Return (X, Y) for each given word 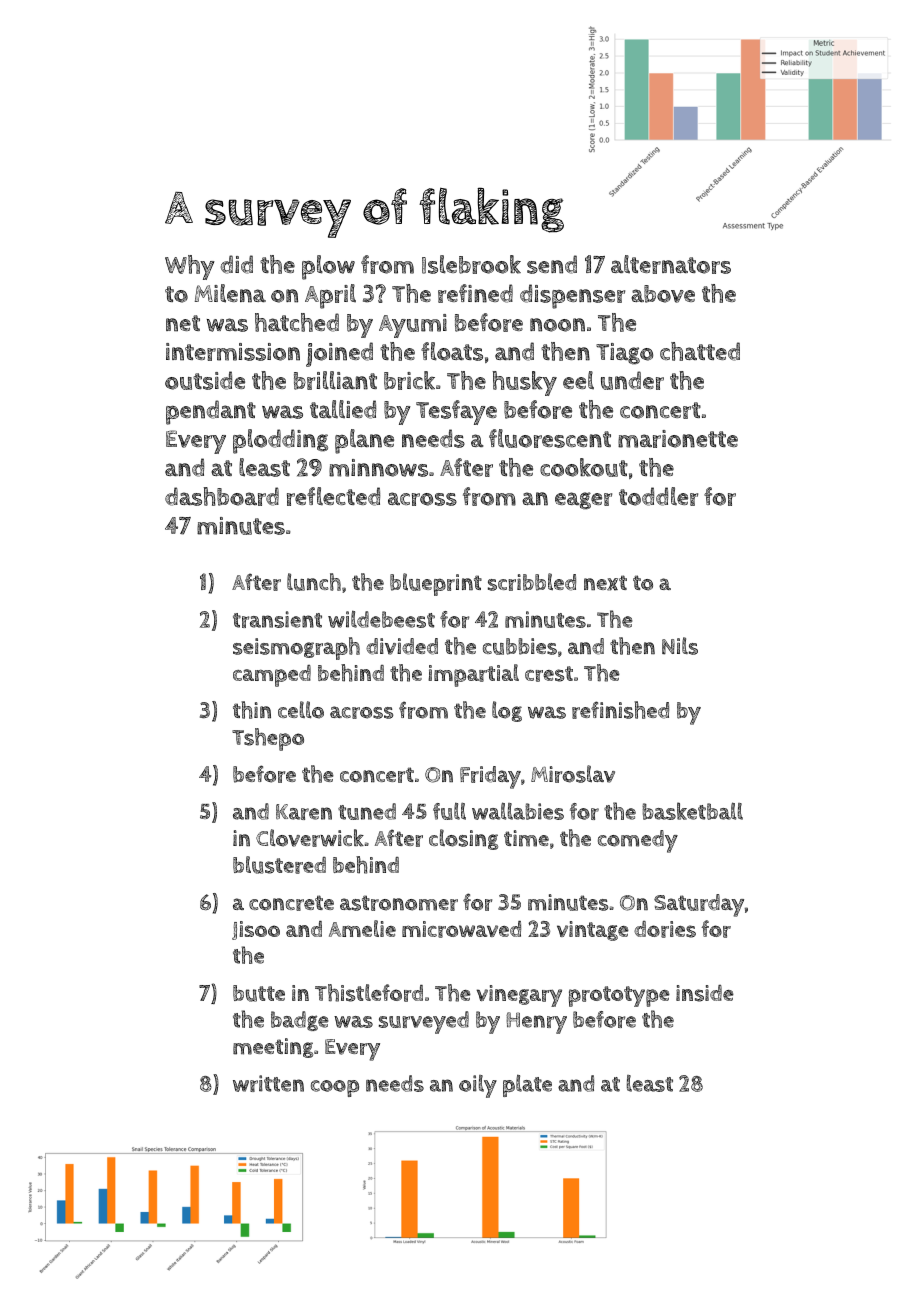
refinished (620, 710)
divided (402, 646)
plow (328, 267)
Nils (680, 646)
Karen (304, 812)
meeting (273, 1048)
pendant (211, 412)
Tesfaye (456, 412)
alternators (671, 264)
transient (277, 619)
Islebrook (471, 264)
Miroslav (573, 774)
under (632, 380)
